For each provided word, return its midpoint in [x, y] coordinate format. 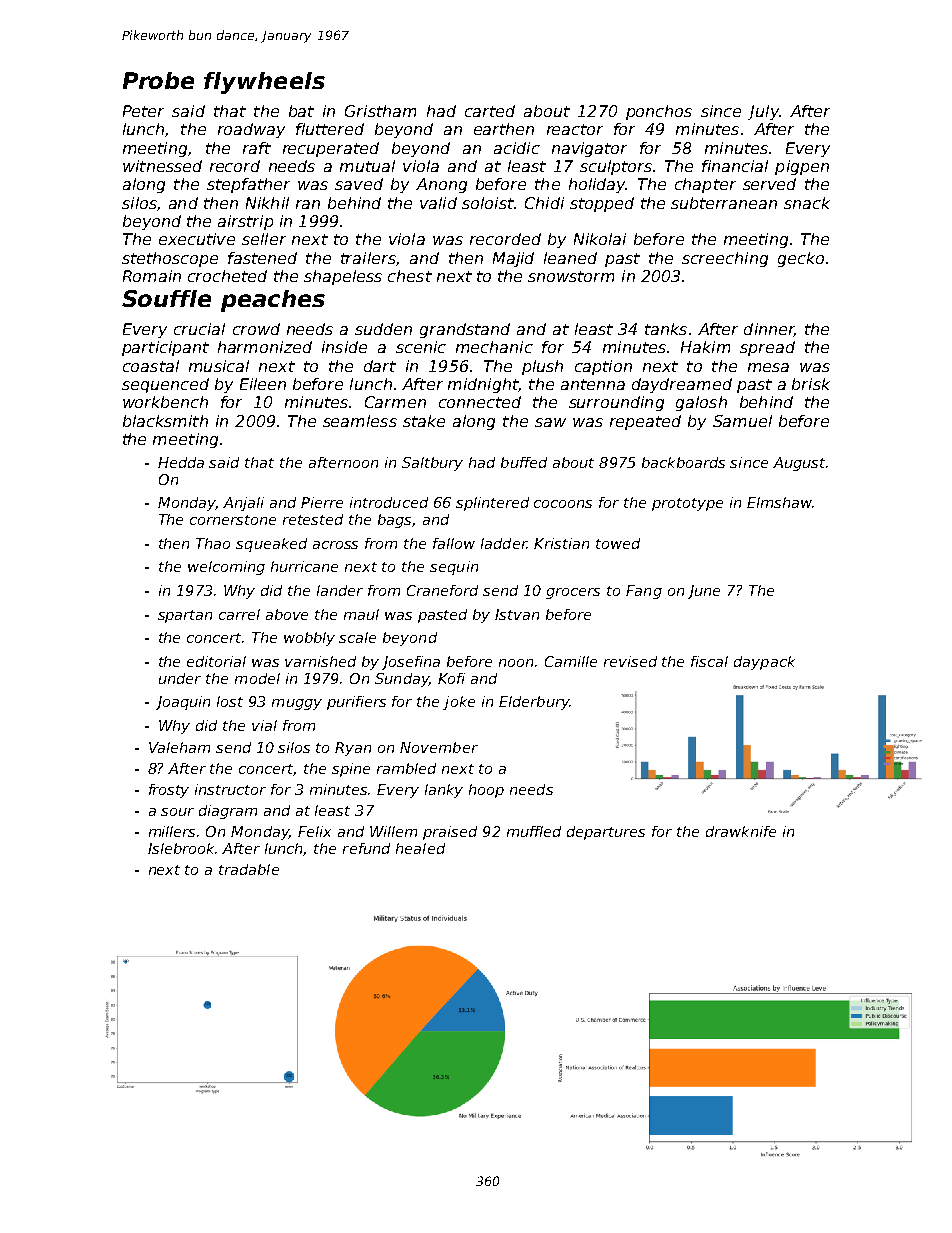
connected [480, 402]
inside [344, 347]
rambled [406, 768]
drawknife [741, 831]
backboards [683, 462]
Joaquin [183, 703]
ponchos [659, 112]
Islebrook [181, 848]
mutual [367, 166]
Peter [143, 111]
